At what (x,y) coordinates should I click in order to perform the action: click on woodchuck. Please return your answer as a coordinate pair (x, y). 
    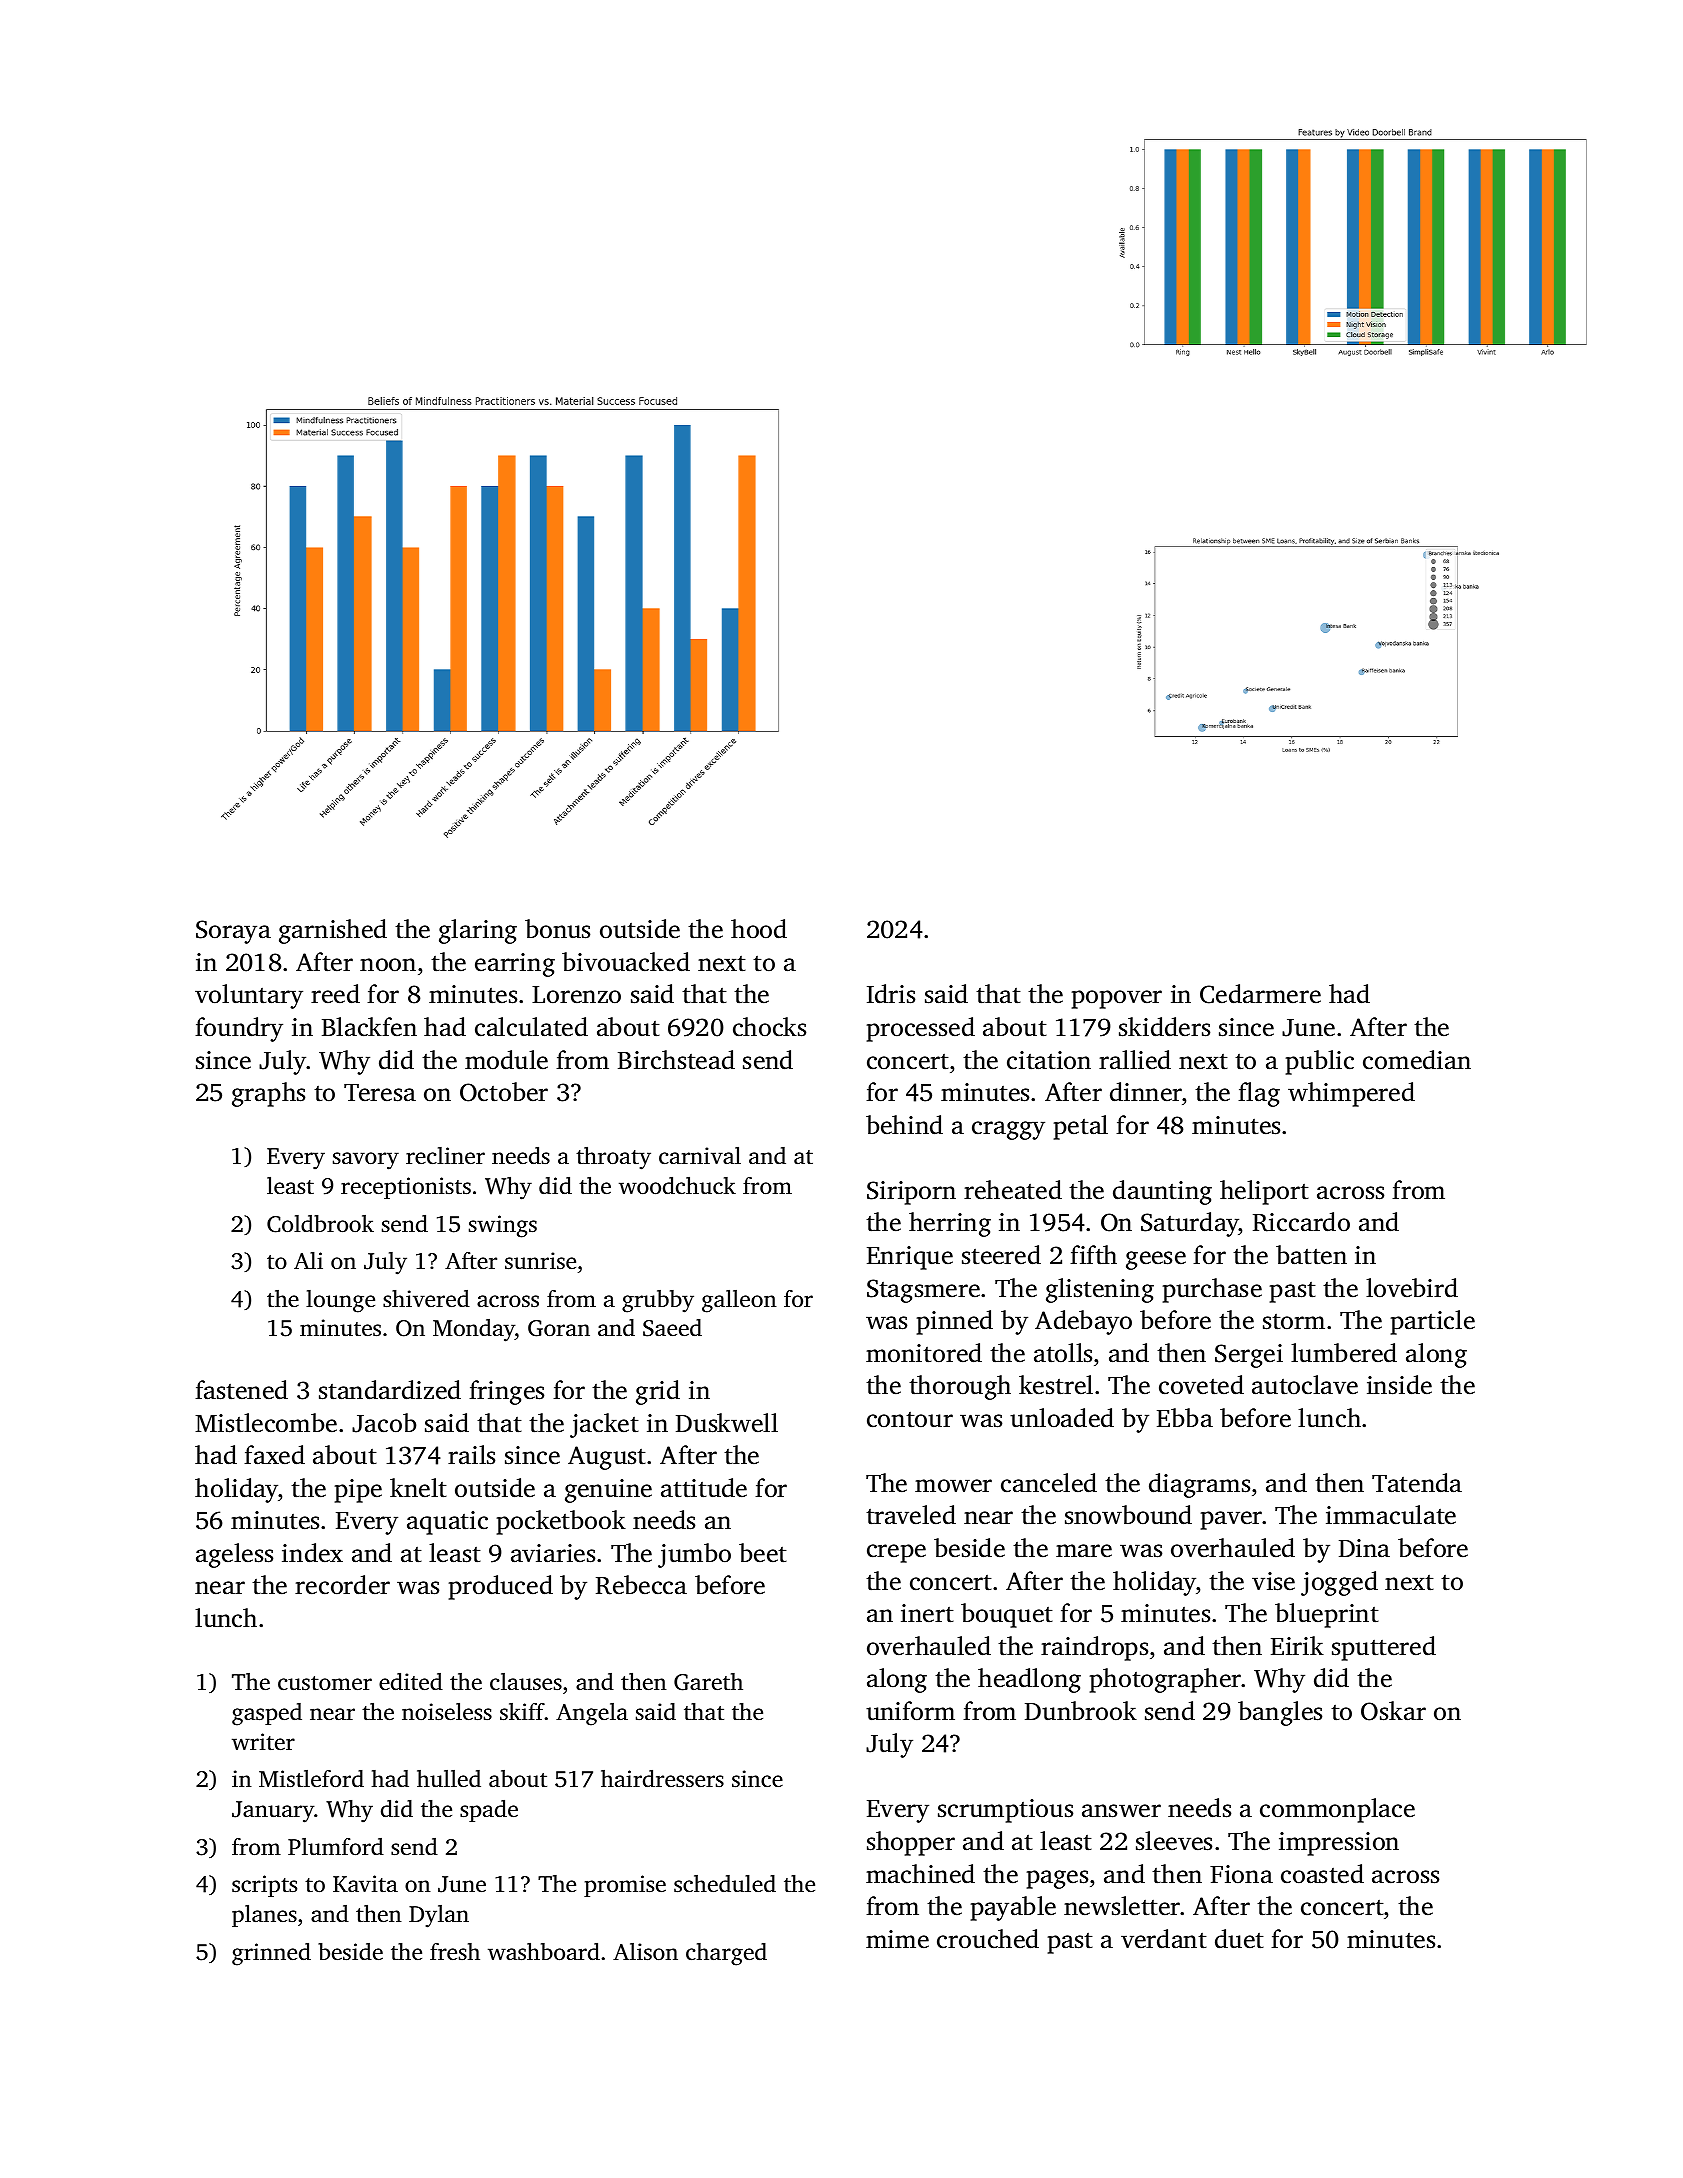
    Looking at the image, I should click on (677, 1186).
